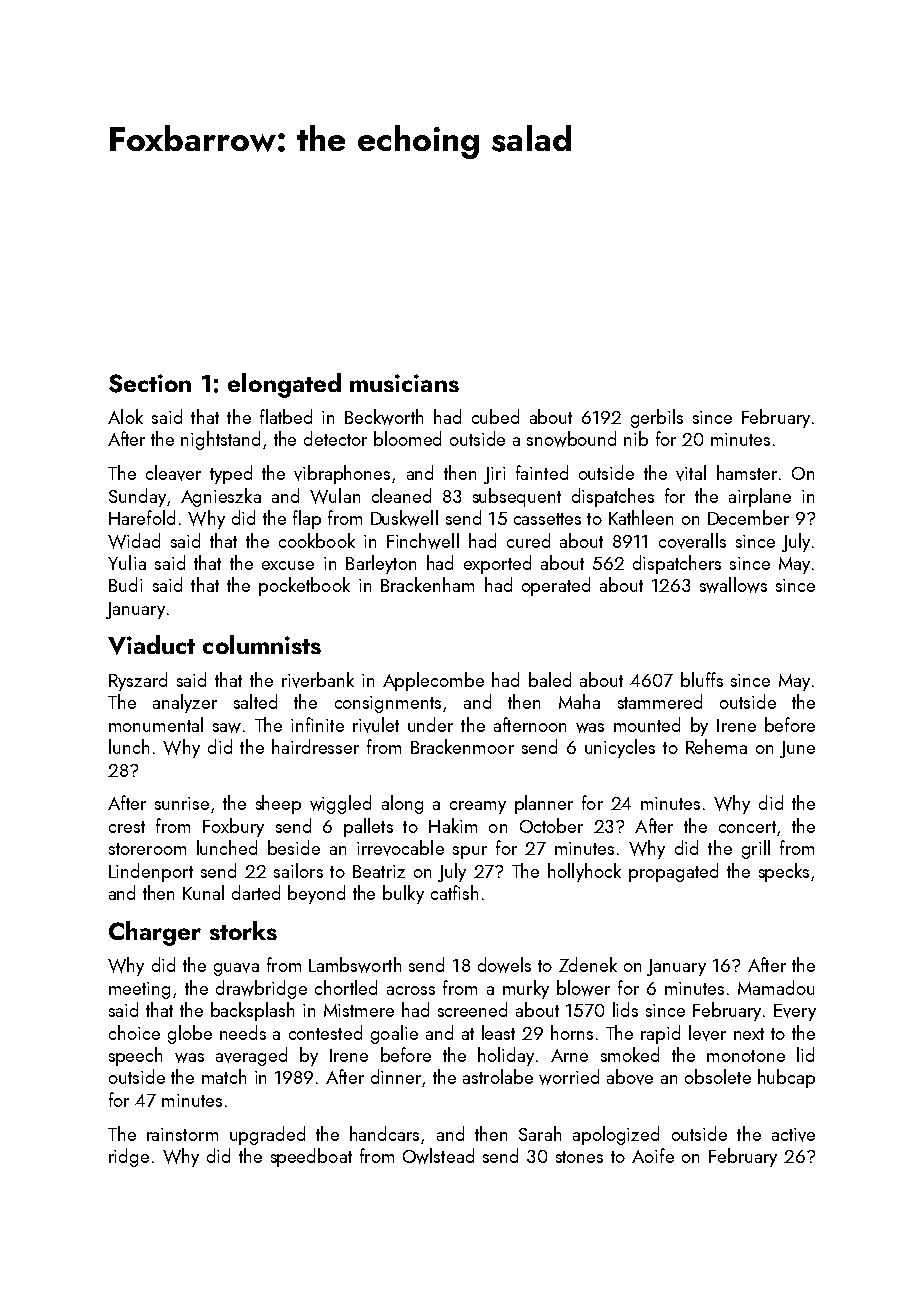 Image resolution: width=924 pixels, height=1311 pixels. Describe the element at coordinates (284, 385) in the screenshot. I see `elongated` at that location.
